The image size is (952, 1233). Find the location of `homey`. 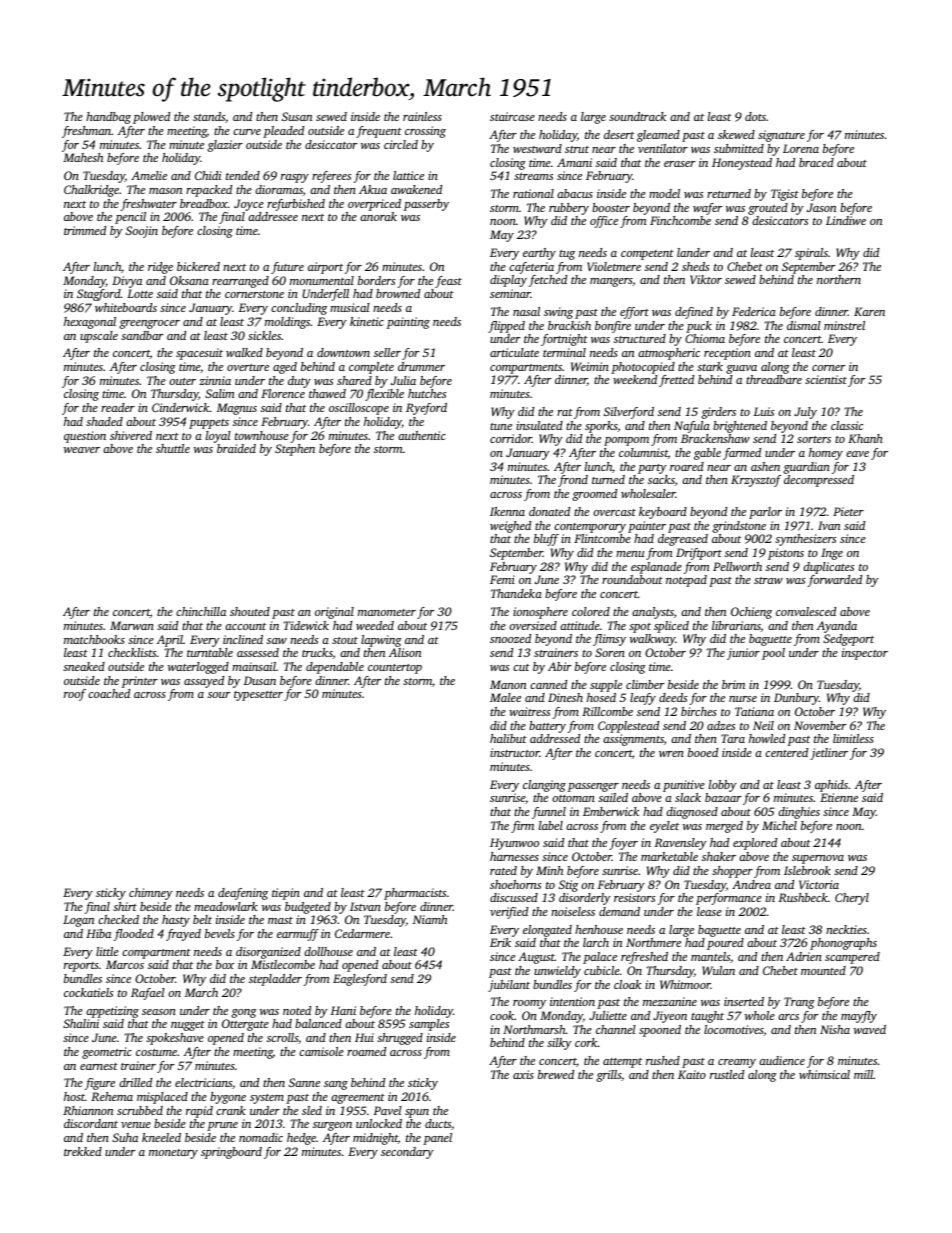

homey is located at coordinates (826, 454).
